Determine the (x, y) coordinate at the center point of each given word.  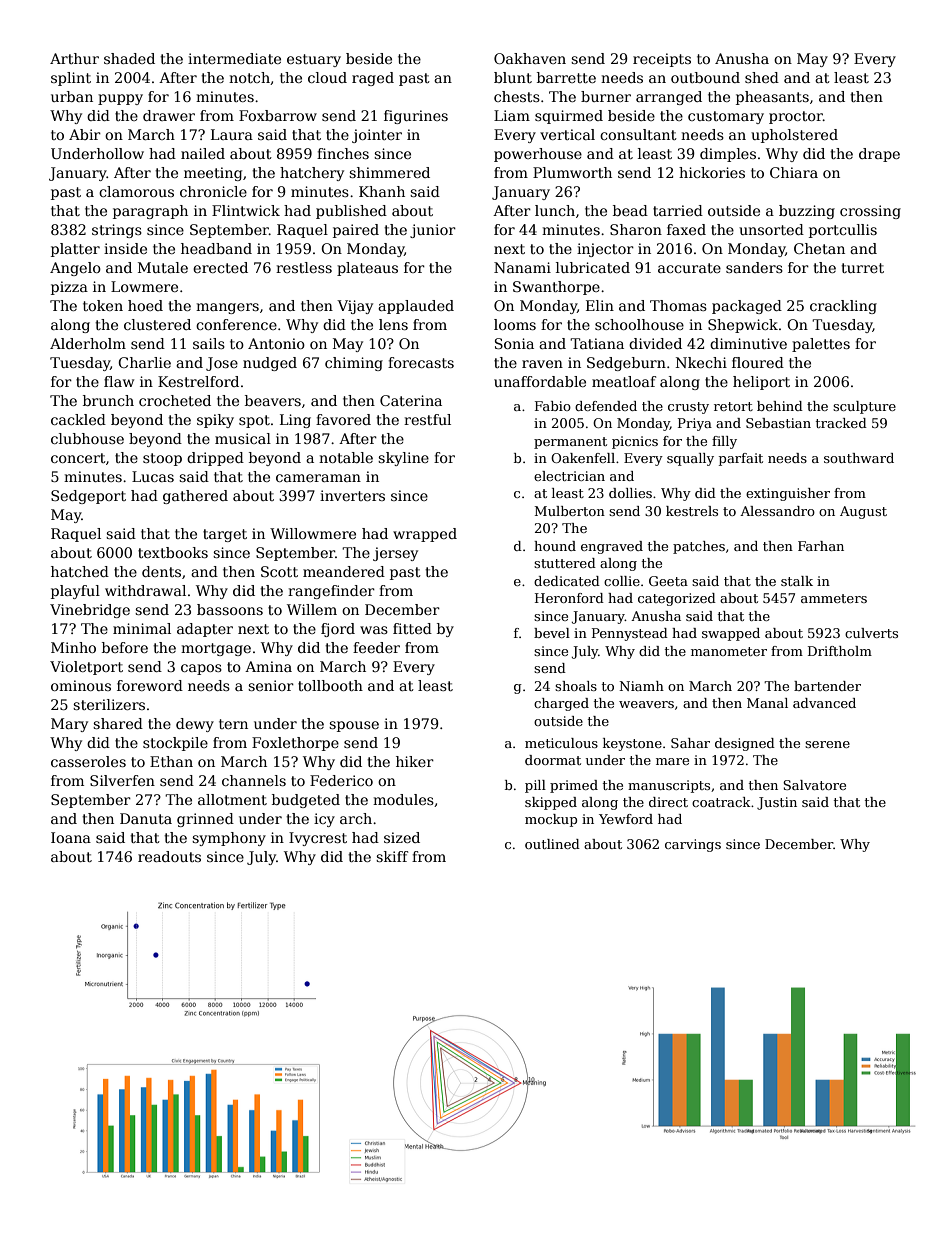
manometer (729, 651)
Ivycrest (318, 839)
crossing (870, 212)
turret (862, 268)
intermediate (234, 58)
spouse (354, 726)
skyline (403, 459)
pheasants (772, 98)
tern (233, 724)
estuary (314, 60)
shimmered (389, 172)
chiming (354, 364)
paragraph (150, 212)
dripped (215, 459)
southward (859, 458)
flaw (119, 381)
